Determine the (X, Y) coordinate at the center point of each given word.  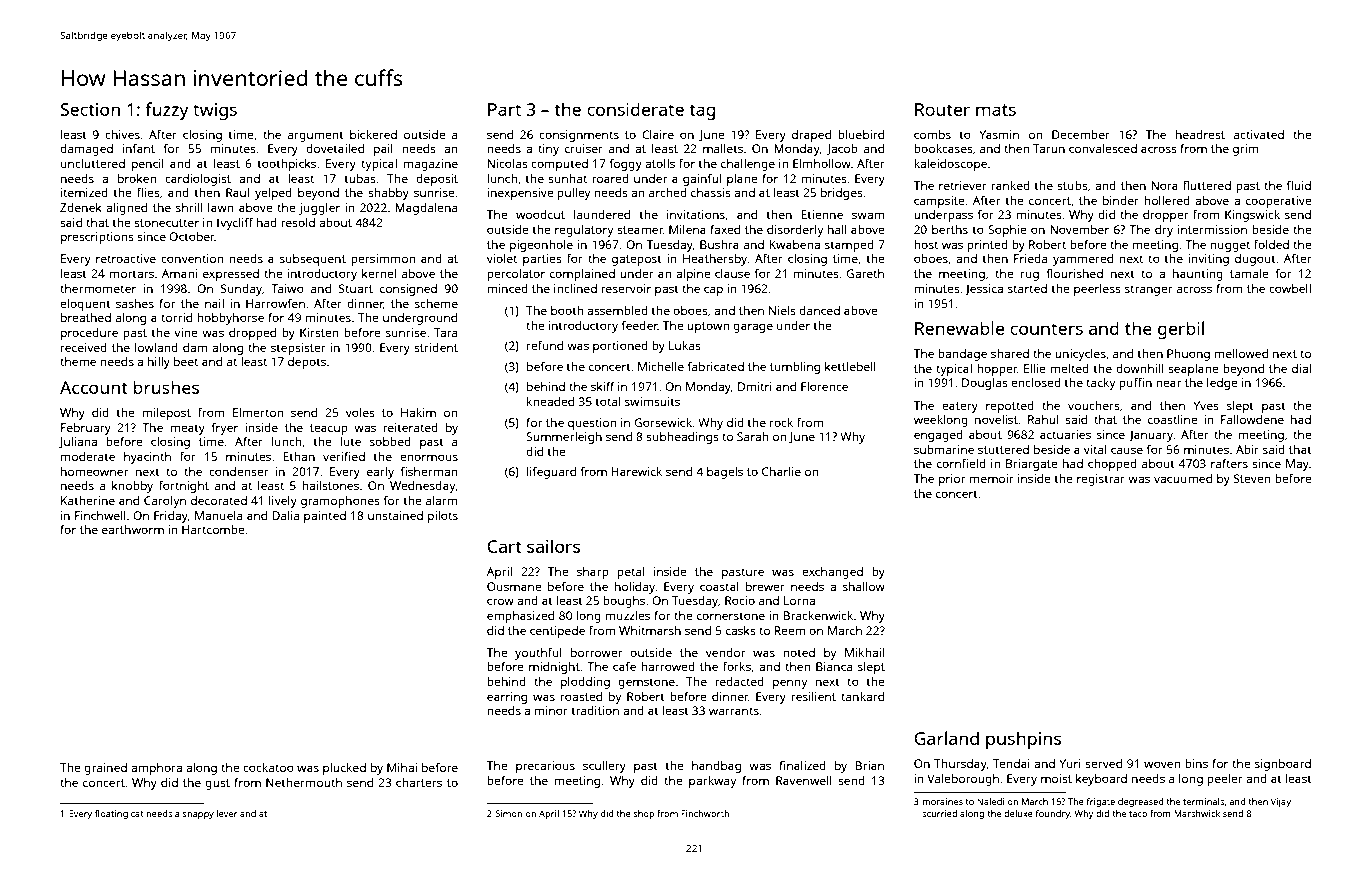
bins (1196, 763)
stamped (849, 246)
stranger (1149, 290)
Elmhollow (822, 163)
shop (644, 814)
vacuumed (1183, 478)
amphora (156, 769)
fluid (1299, 185)
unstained (395, 515)
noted (799, 652)
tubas (360, 178)
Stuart (356, 288)
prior (952, 480)
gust (217, 784)
